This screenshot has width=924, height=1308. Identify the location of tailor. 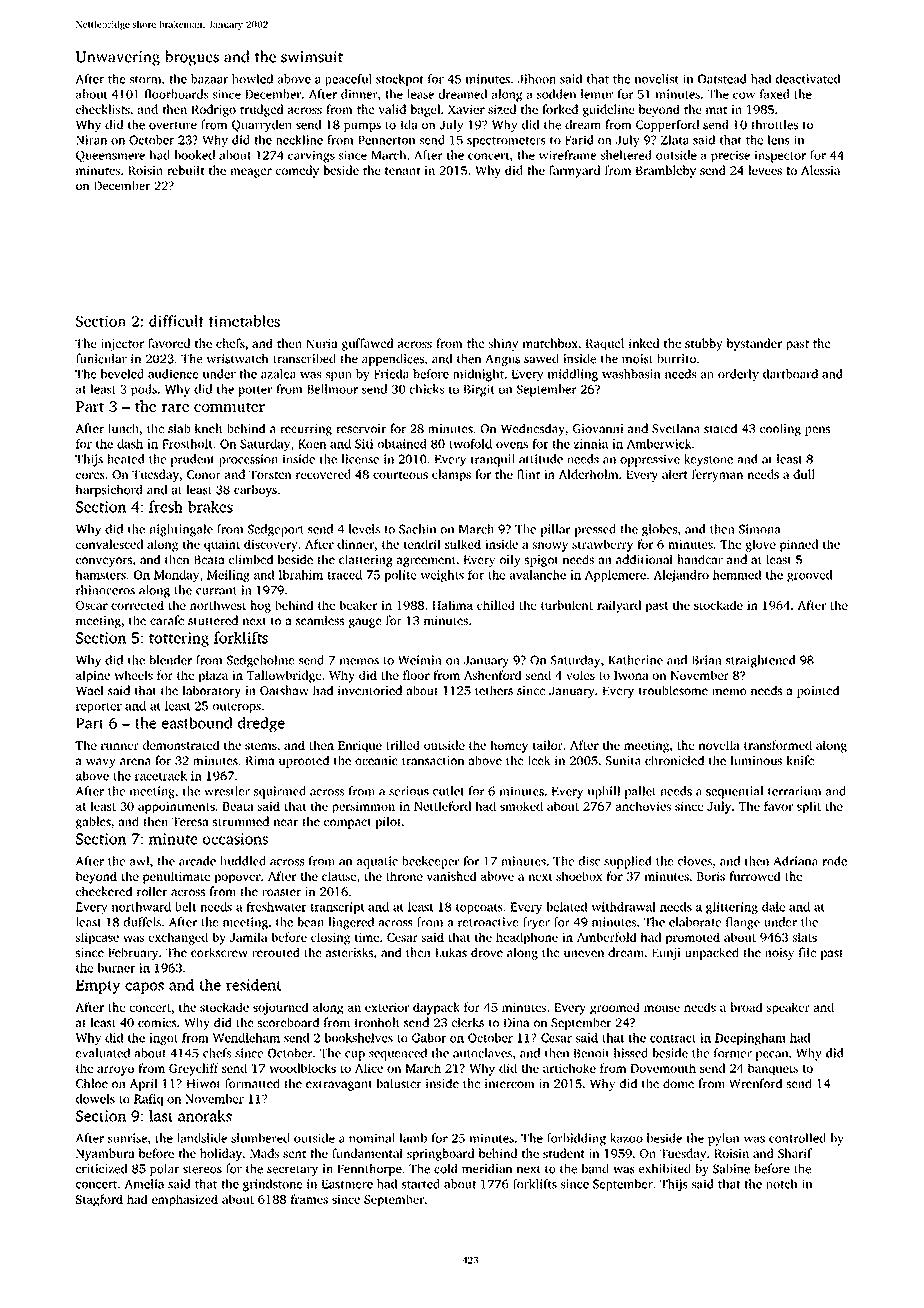
(548, 745).
